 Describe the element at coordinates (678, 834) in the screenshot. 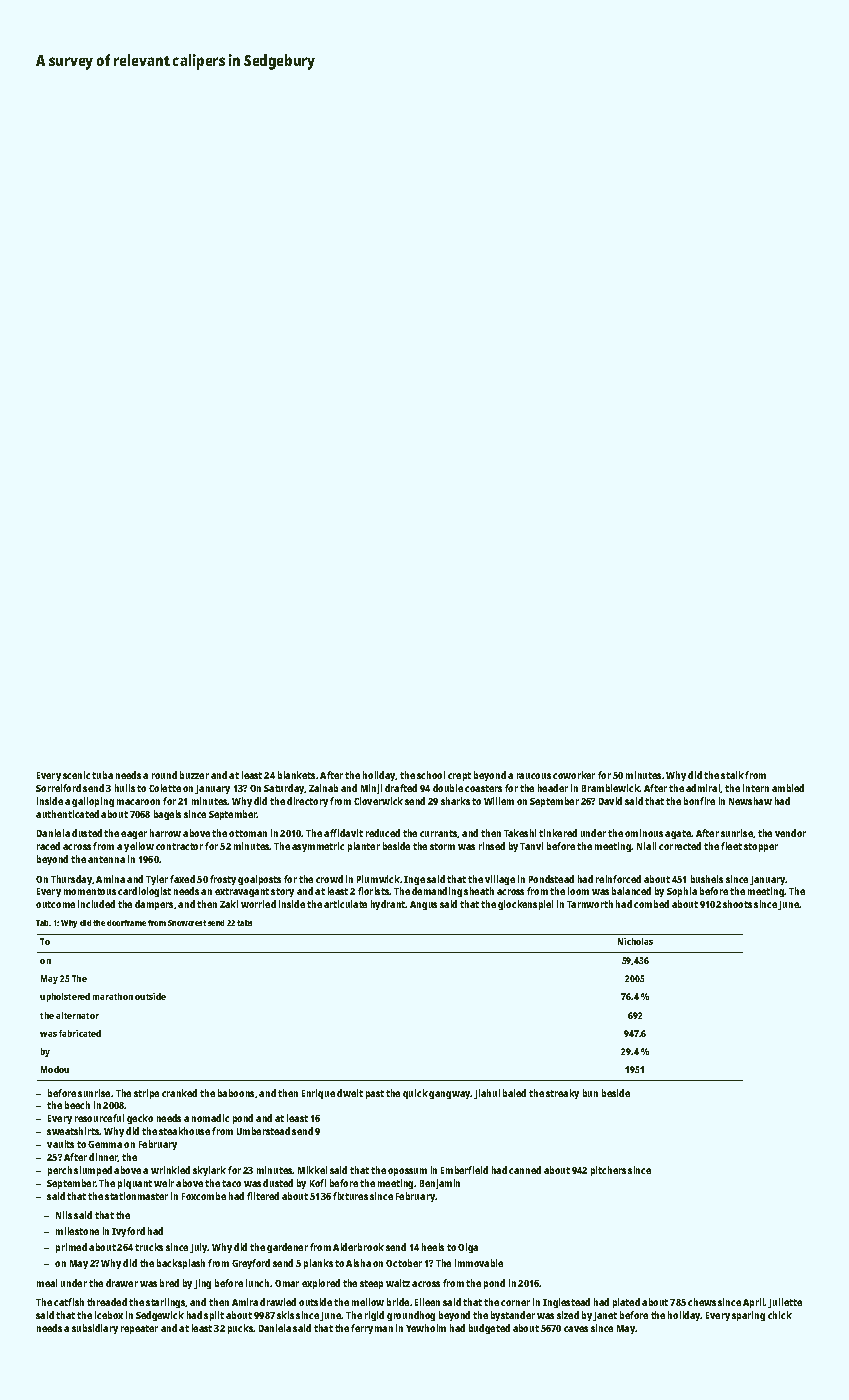

I see `agate` at that location.
